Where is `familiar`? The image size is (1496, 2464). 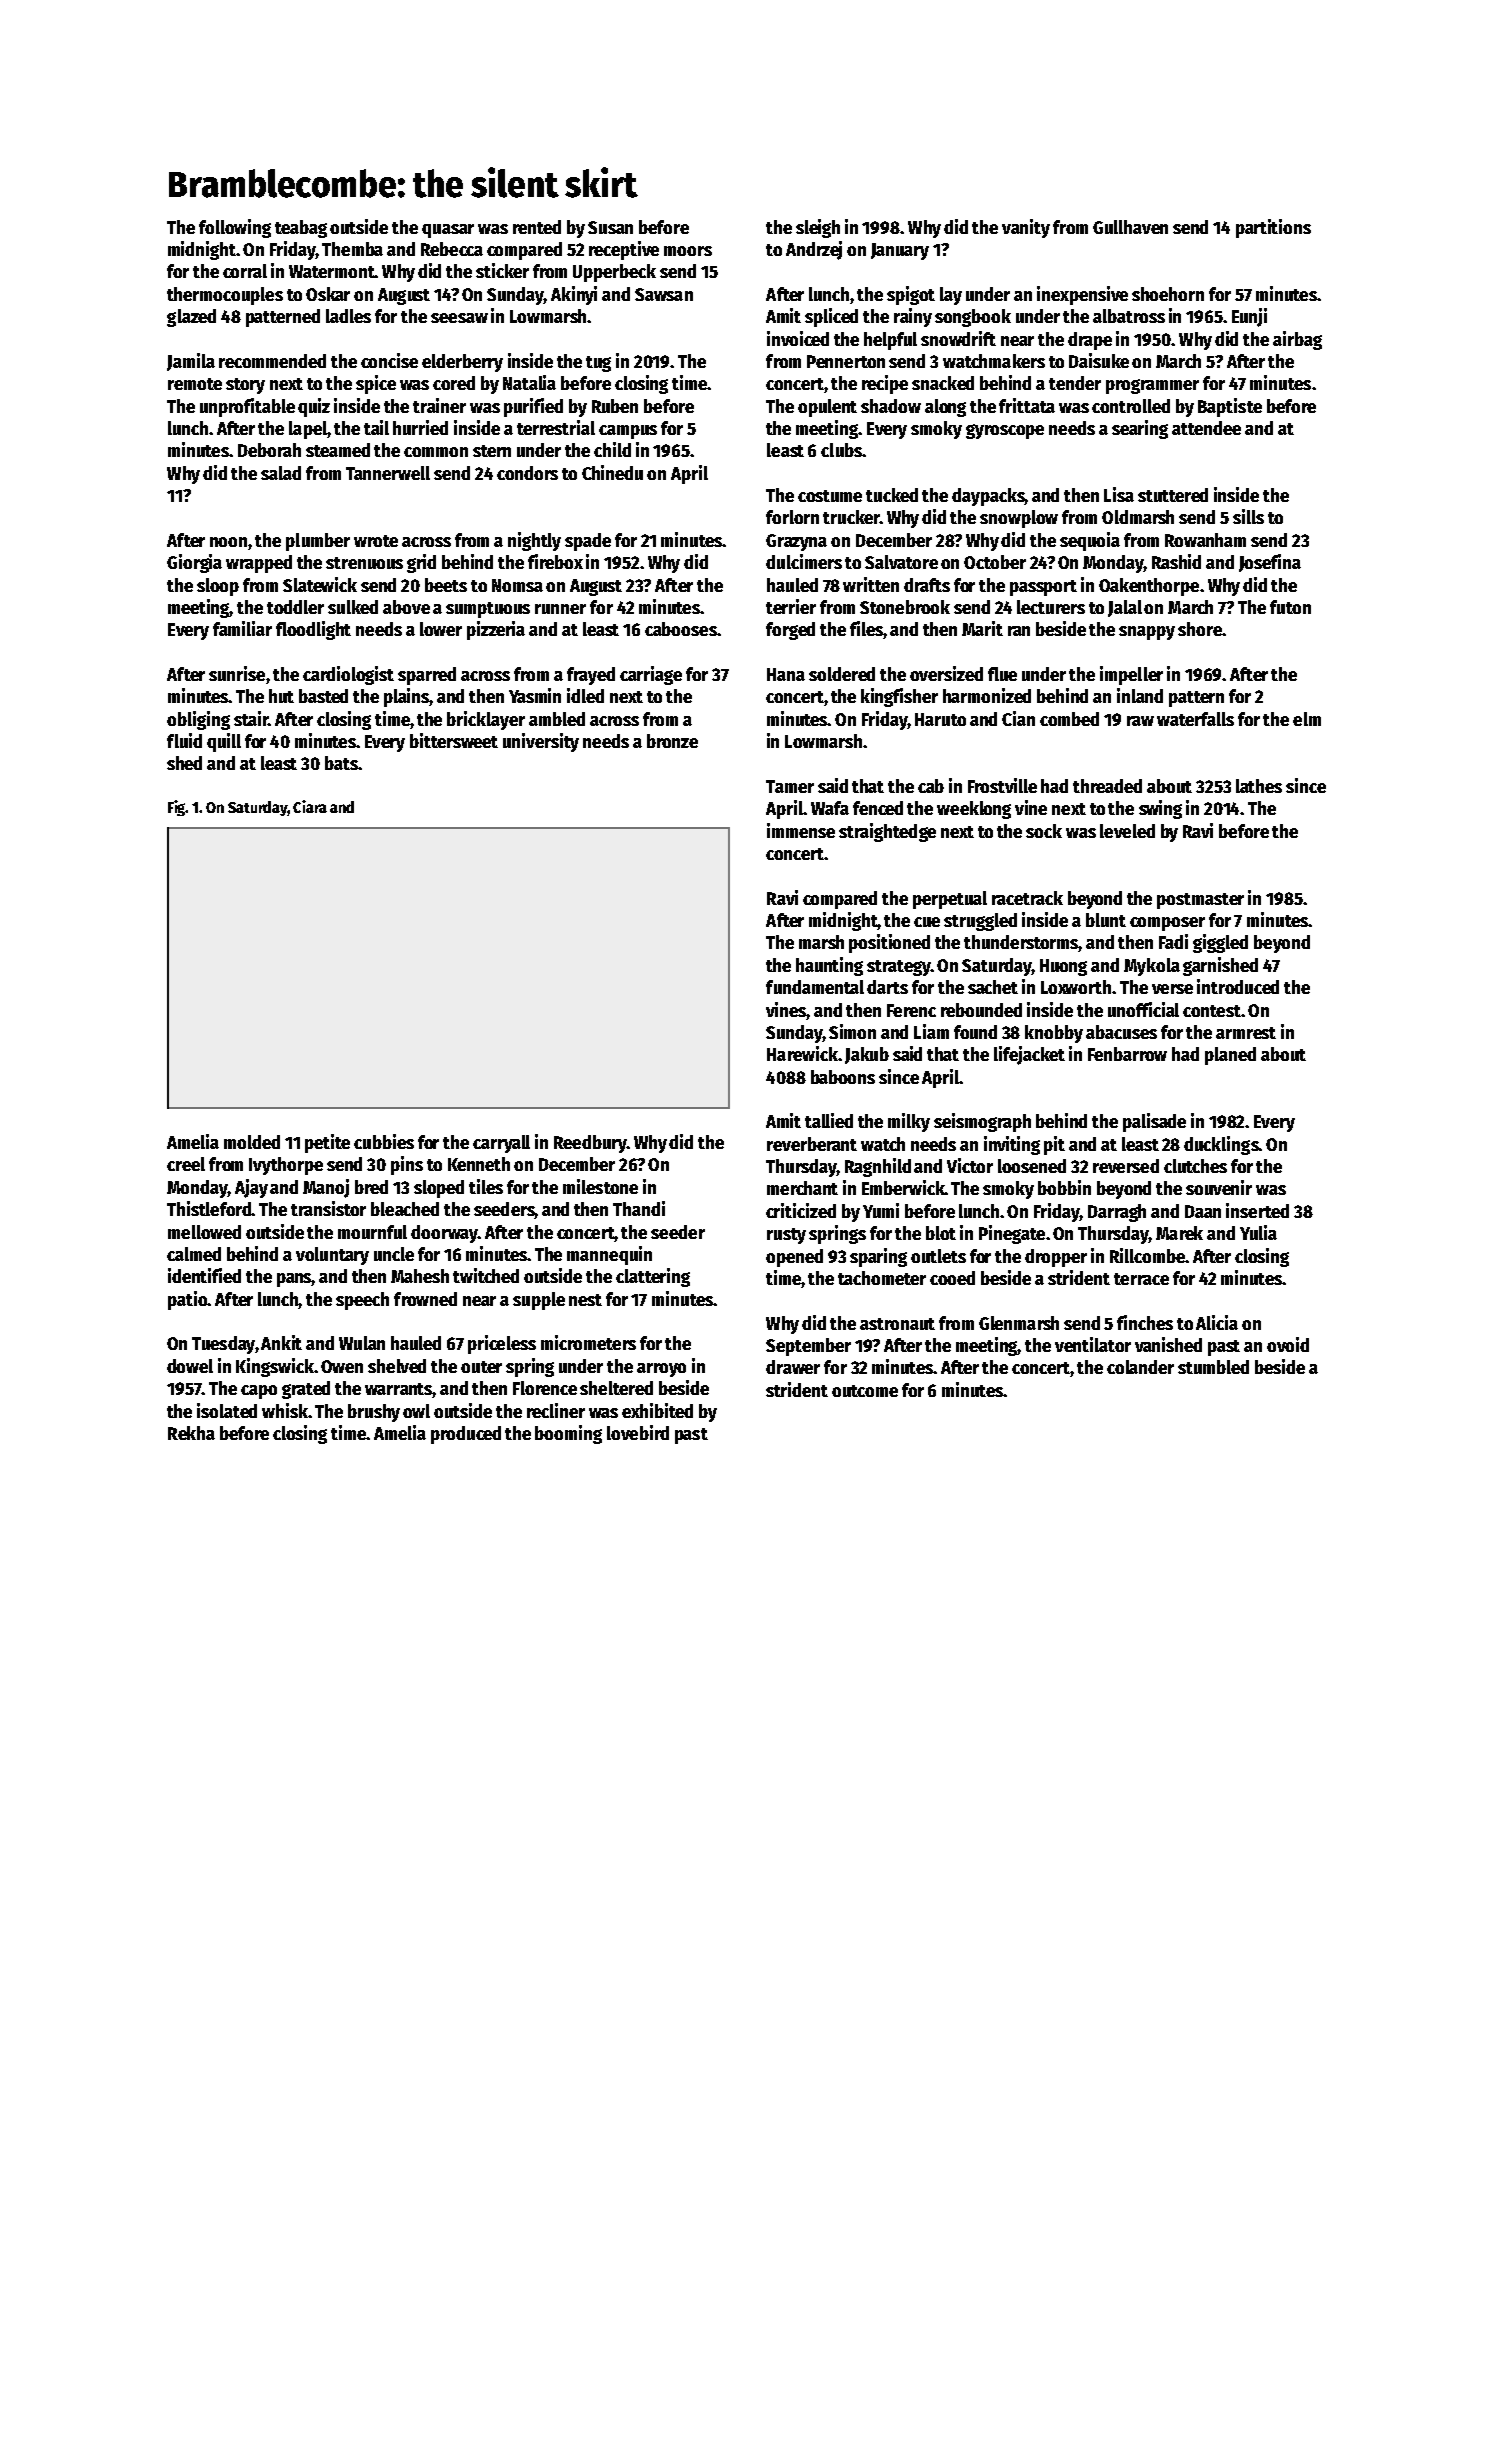
familiar is located at coordinates (242, 628).
